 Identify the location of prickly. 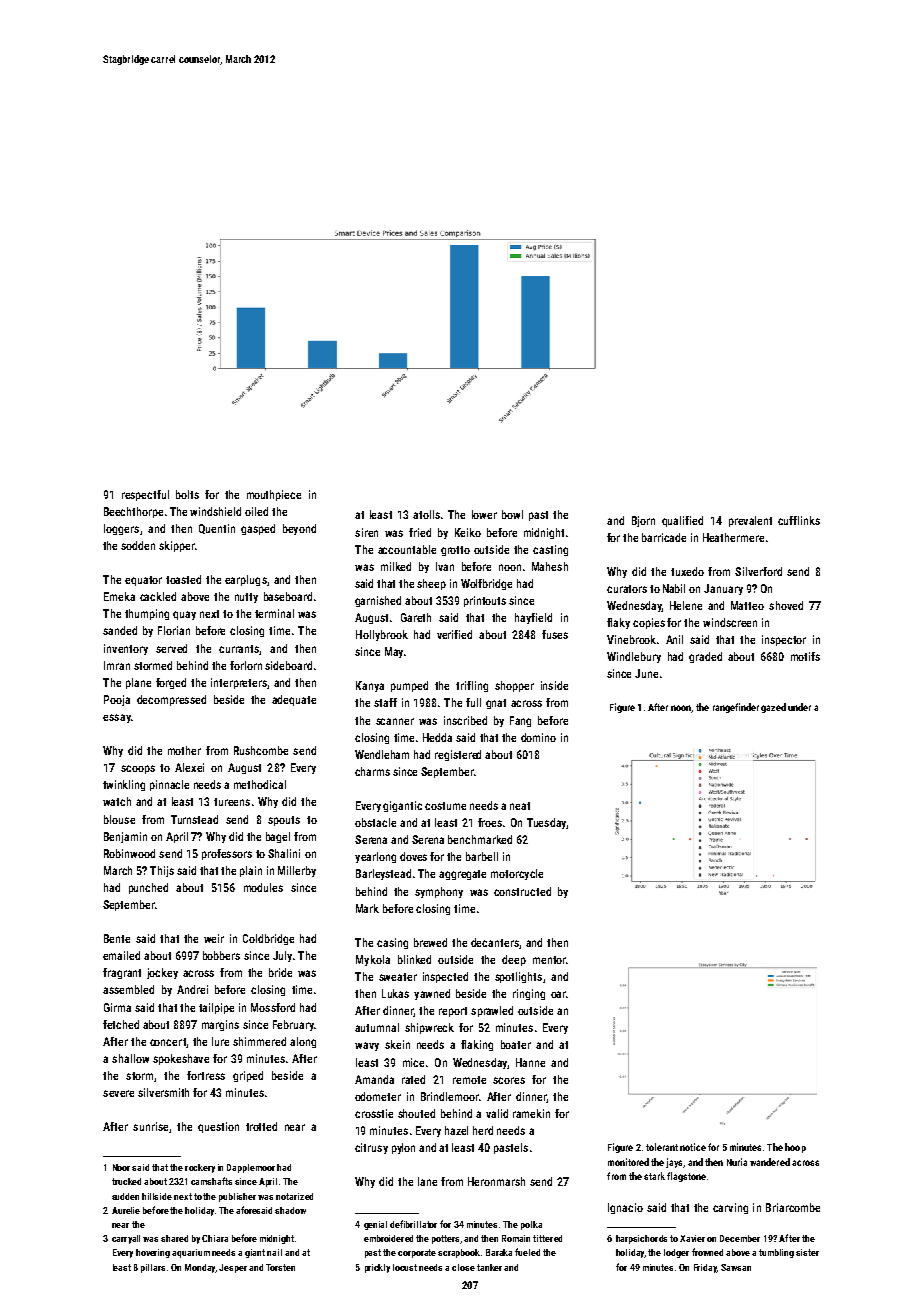
(377, 1268).
